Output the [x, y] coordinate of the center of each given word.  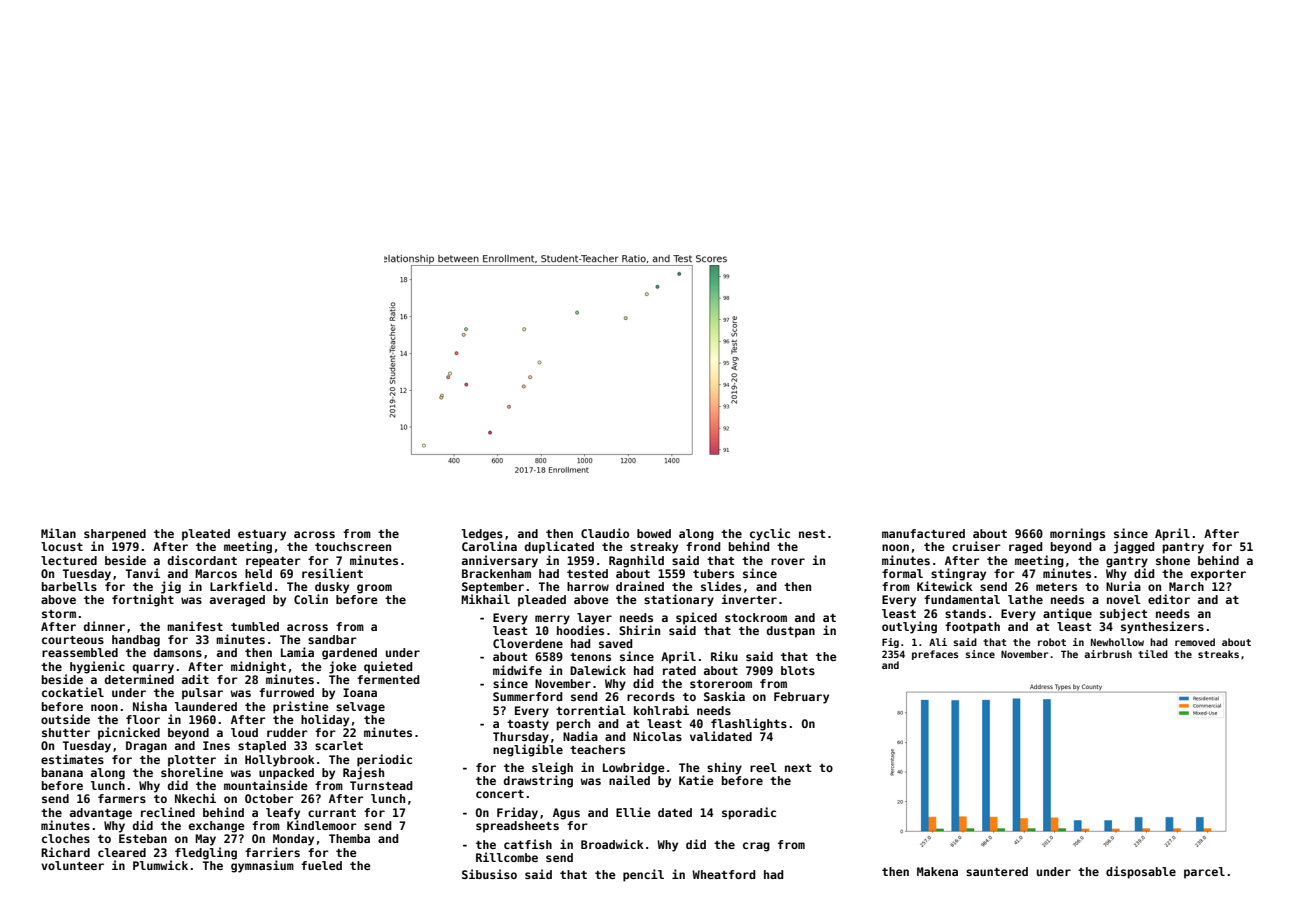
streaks [1218, 654]
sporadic [749, 813]
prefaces [935, 655]
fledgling [206, 853]
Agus [566, 814]
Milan [58, 533]
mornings [1077, 534]
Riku [724, 656]
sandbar [332, 639]
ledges [482, 535]
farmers [122, 798]
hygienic [97, 667]
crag [756, 847]
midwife [517, 670]
